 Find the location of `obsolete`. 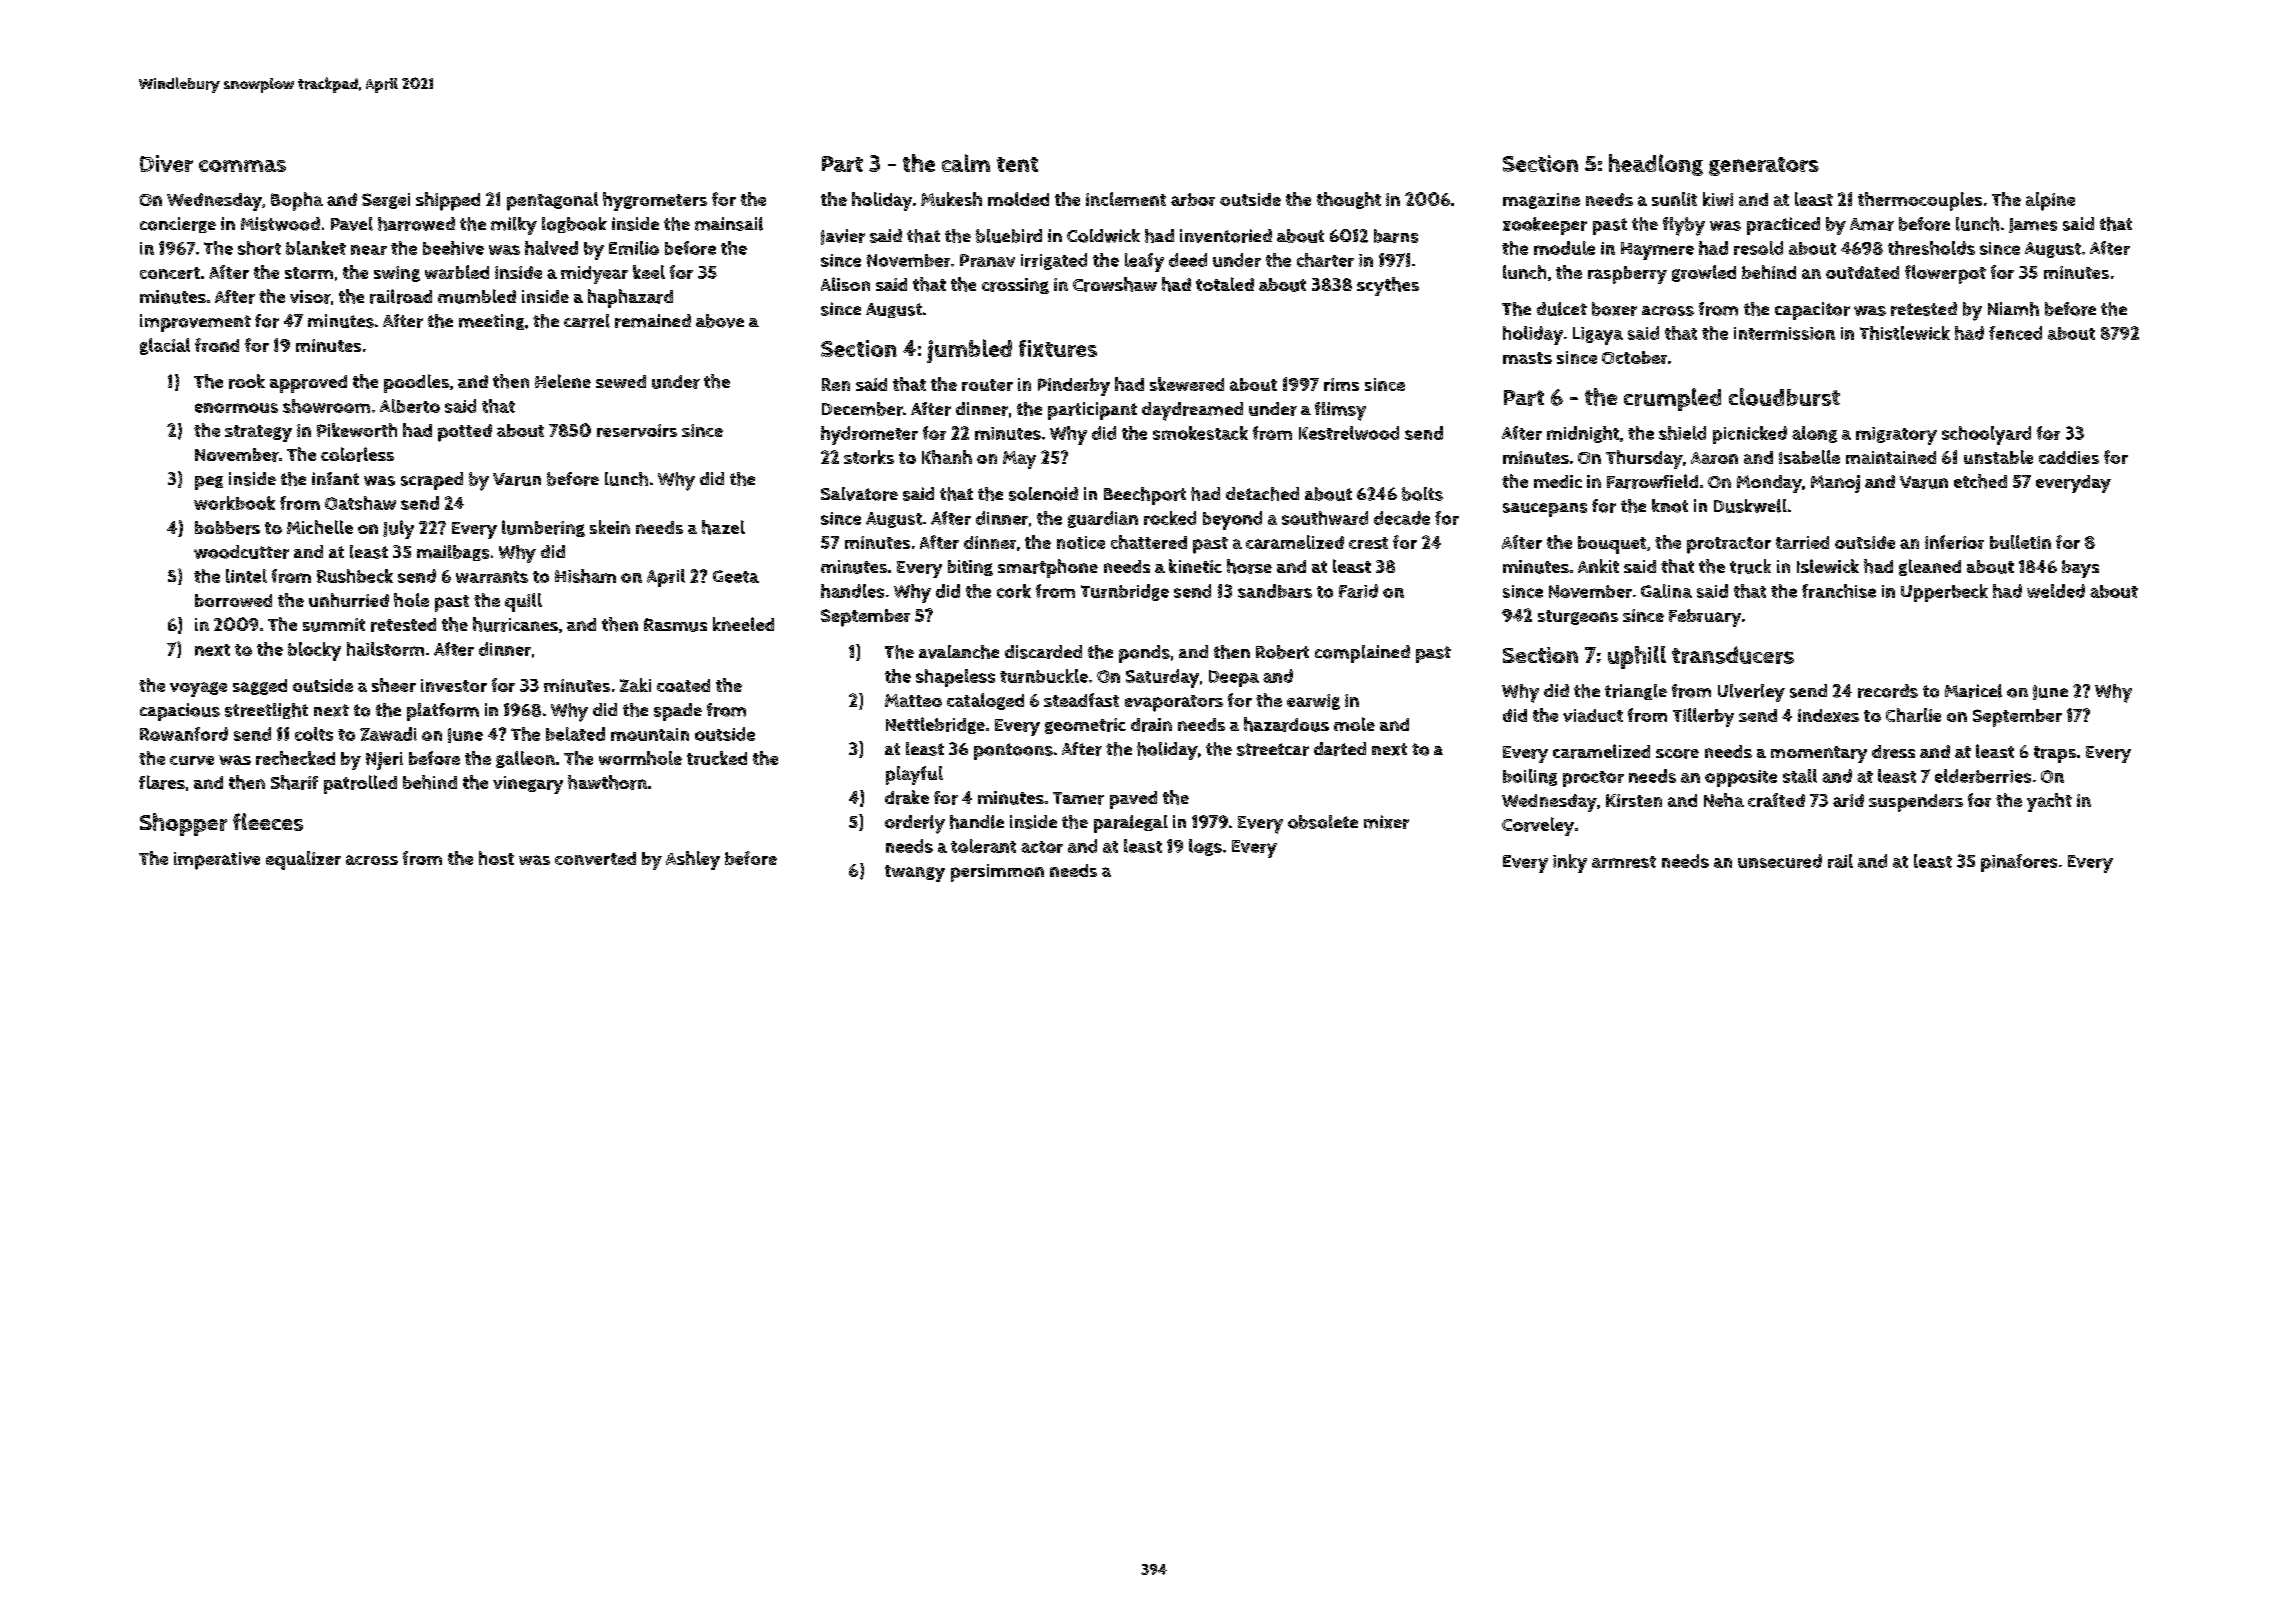

obsolete is located at coordinates (1323, 822).
